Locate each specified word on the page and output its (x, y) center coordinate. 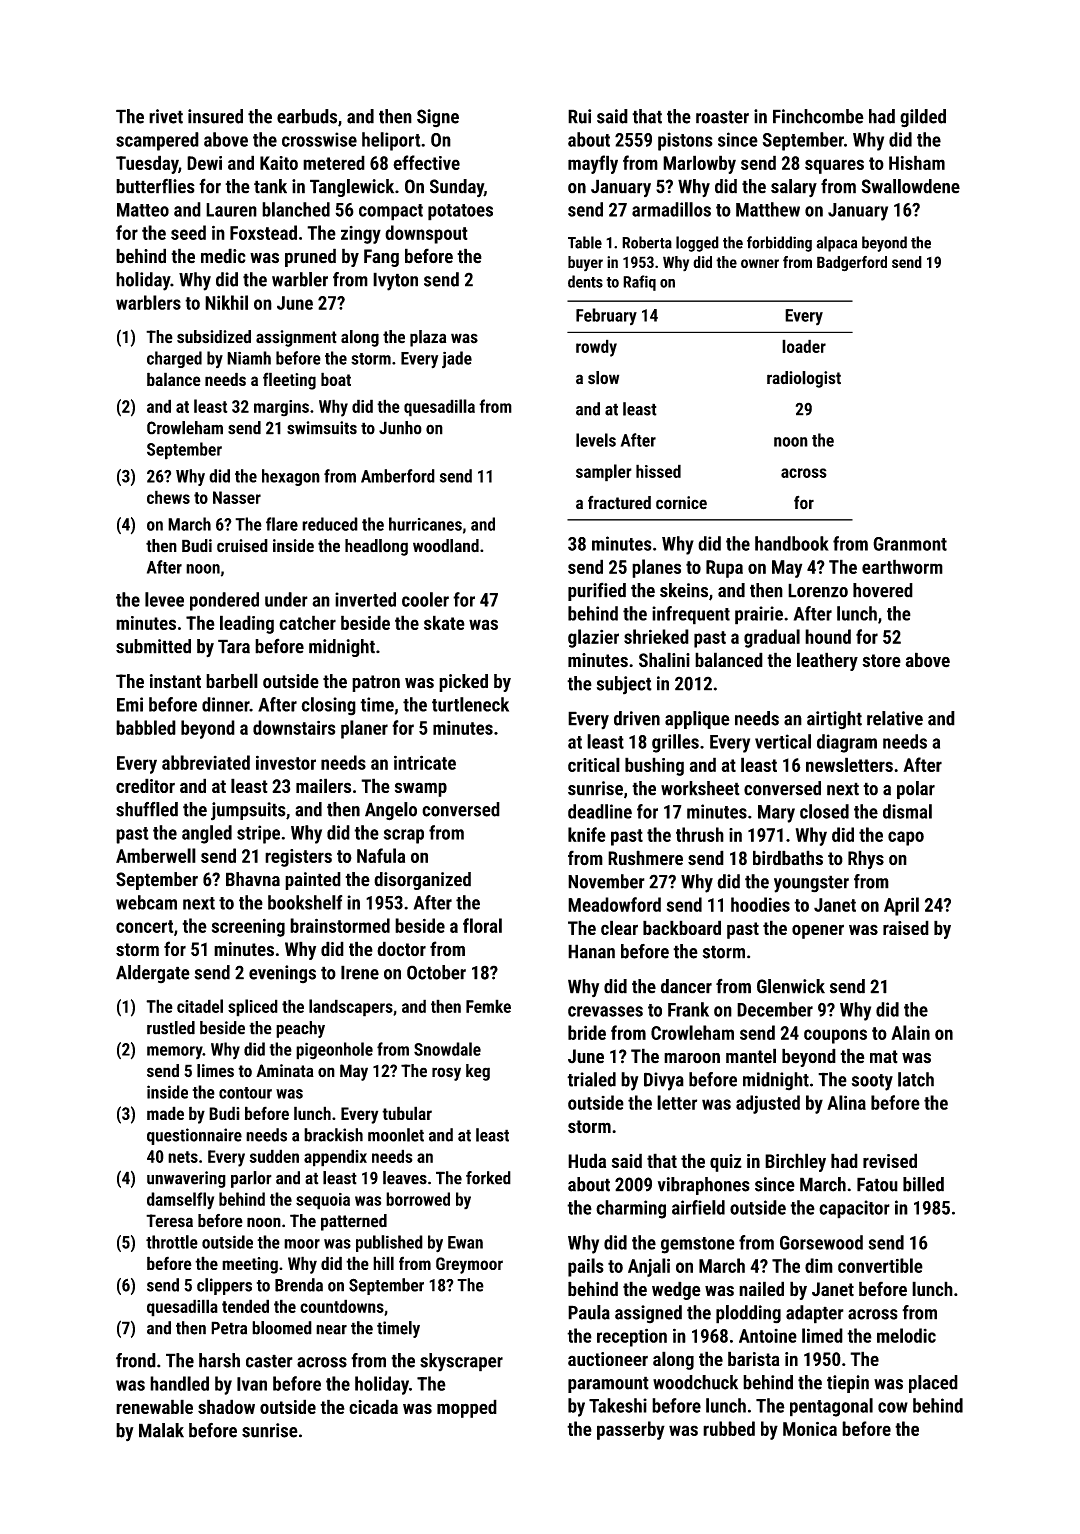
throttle (172, 1242)
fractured (619, 502)
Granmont (910, 544)
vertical (783, 741)
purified (597, 591)
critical (594, 764)
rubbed (729, 1428)
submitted (153, 646)
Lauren (231, 210)
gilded (923, 118)
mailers (323, 785)
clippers (224, 1286)
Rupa (724, 569)
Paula (589, 1312)
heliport (391, 141)
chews (168, 497)
